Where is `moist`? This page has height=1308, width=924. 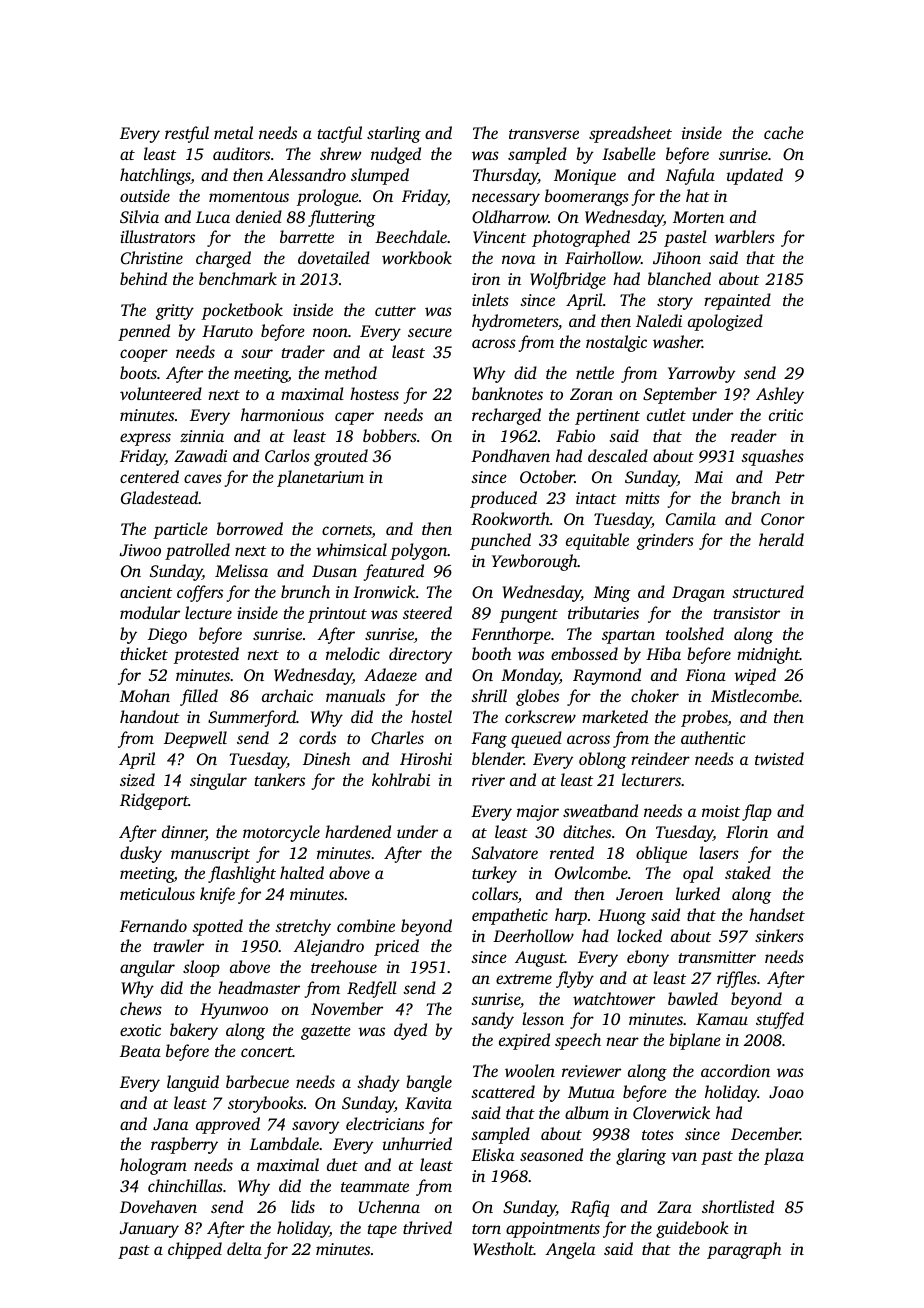 moist is located at coordinates (721, 811).
